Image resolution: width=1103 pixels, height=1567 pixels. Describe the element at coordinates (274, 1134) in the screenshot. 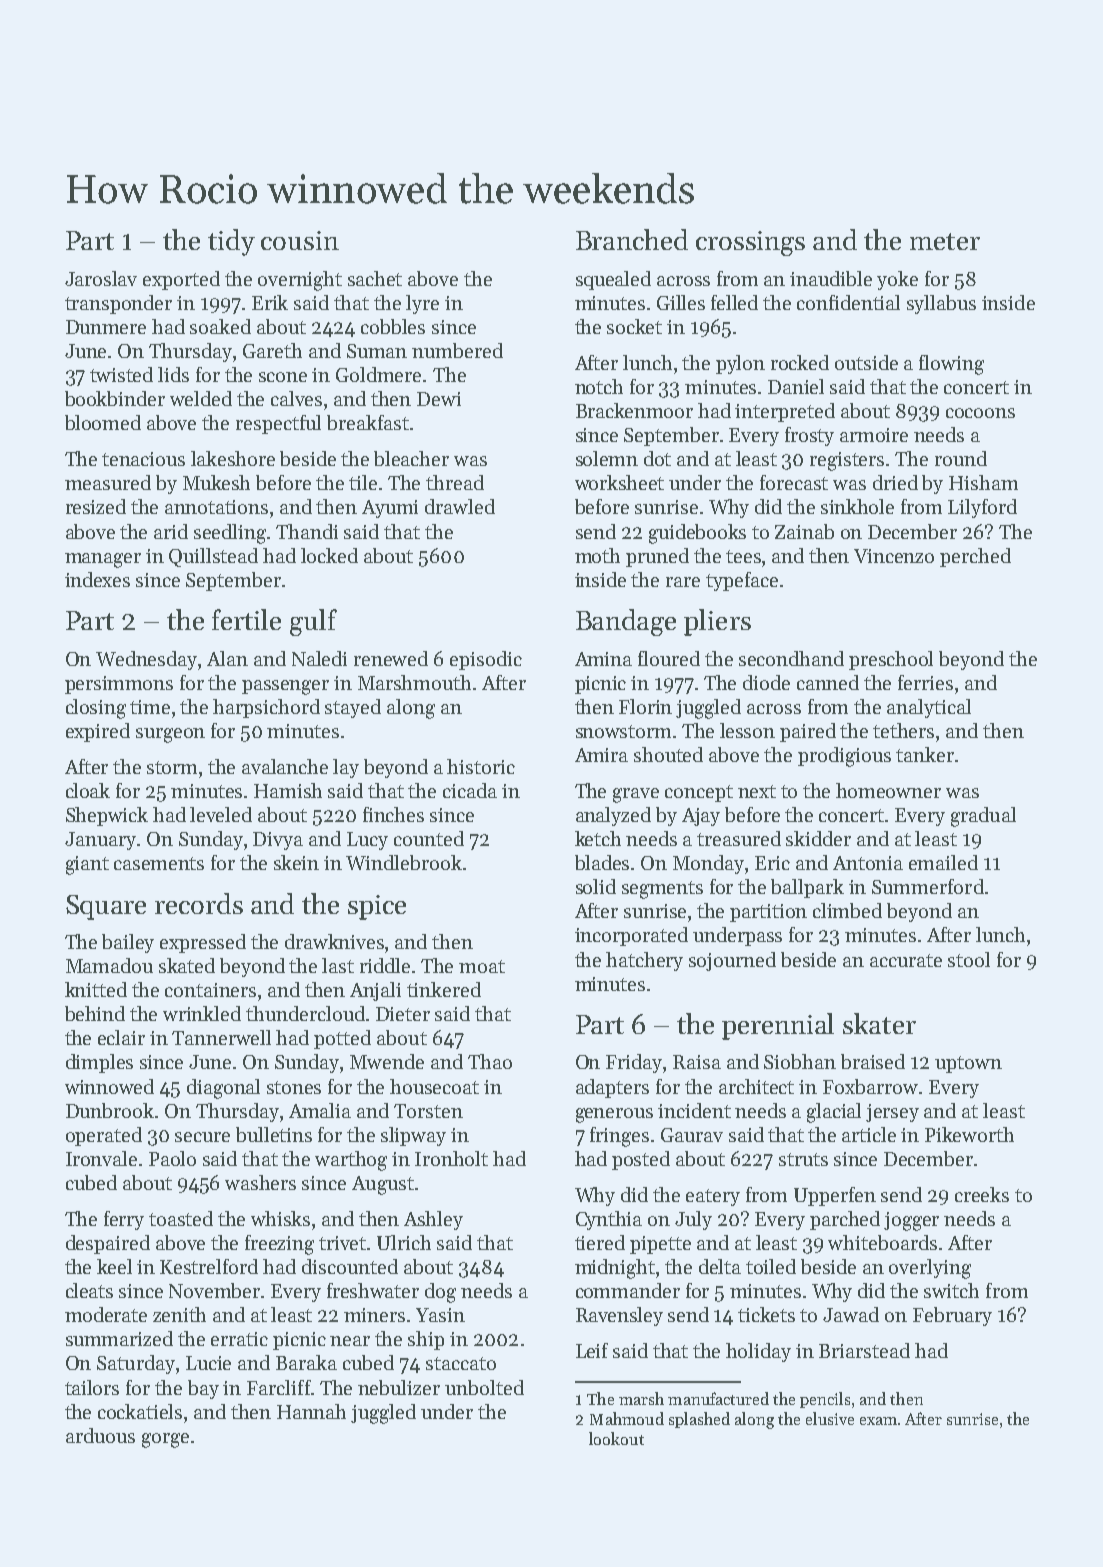

I see `bulletins` at that location.
